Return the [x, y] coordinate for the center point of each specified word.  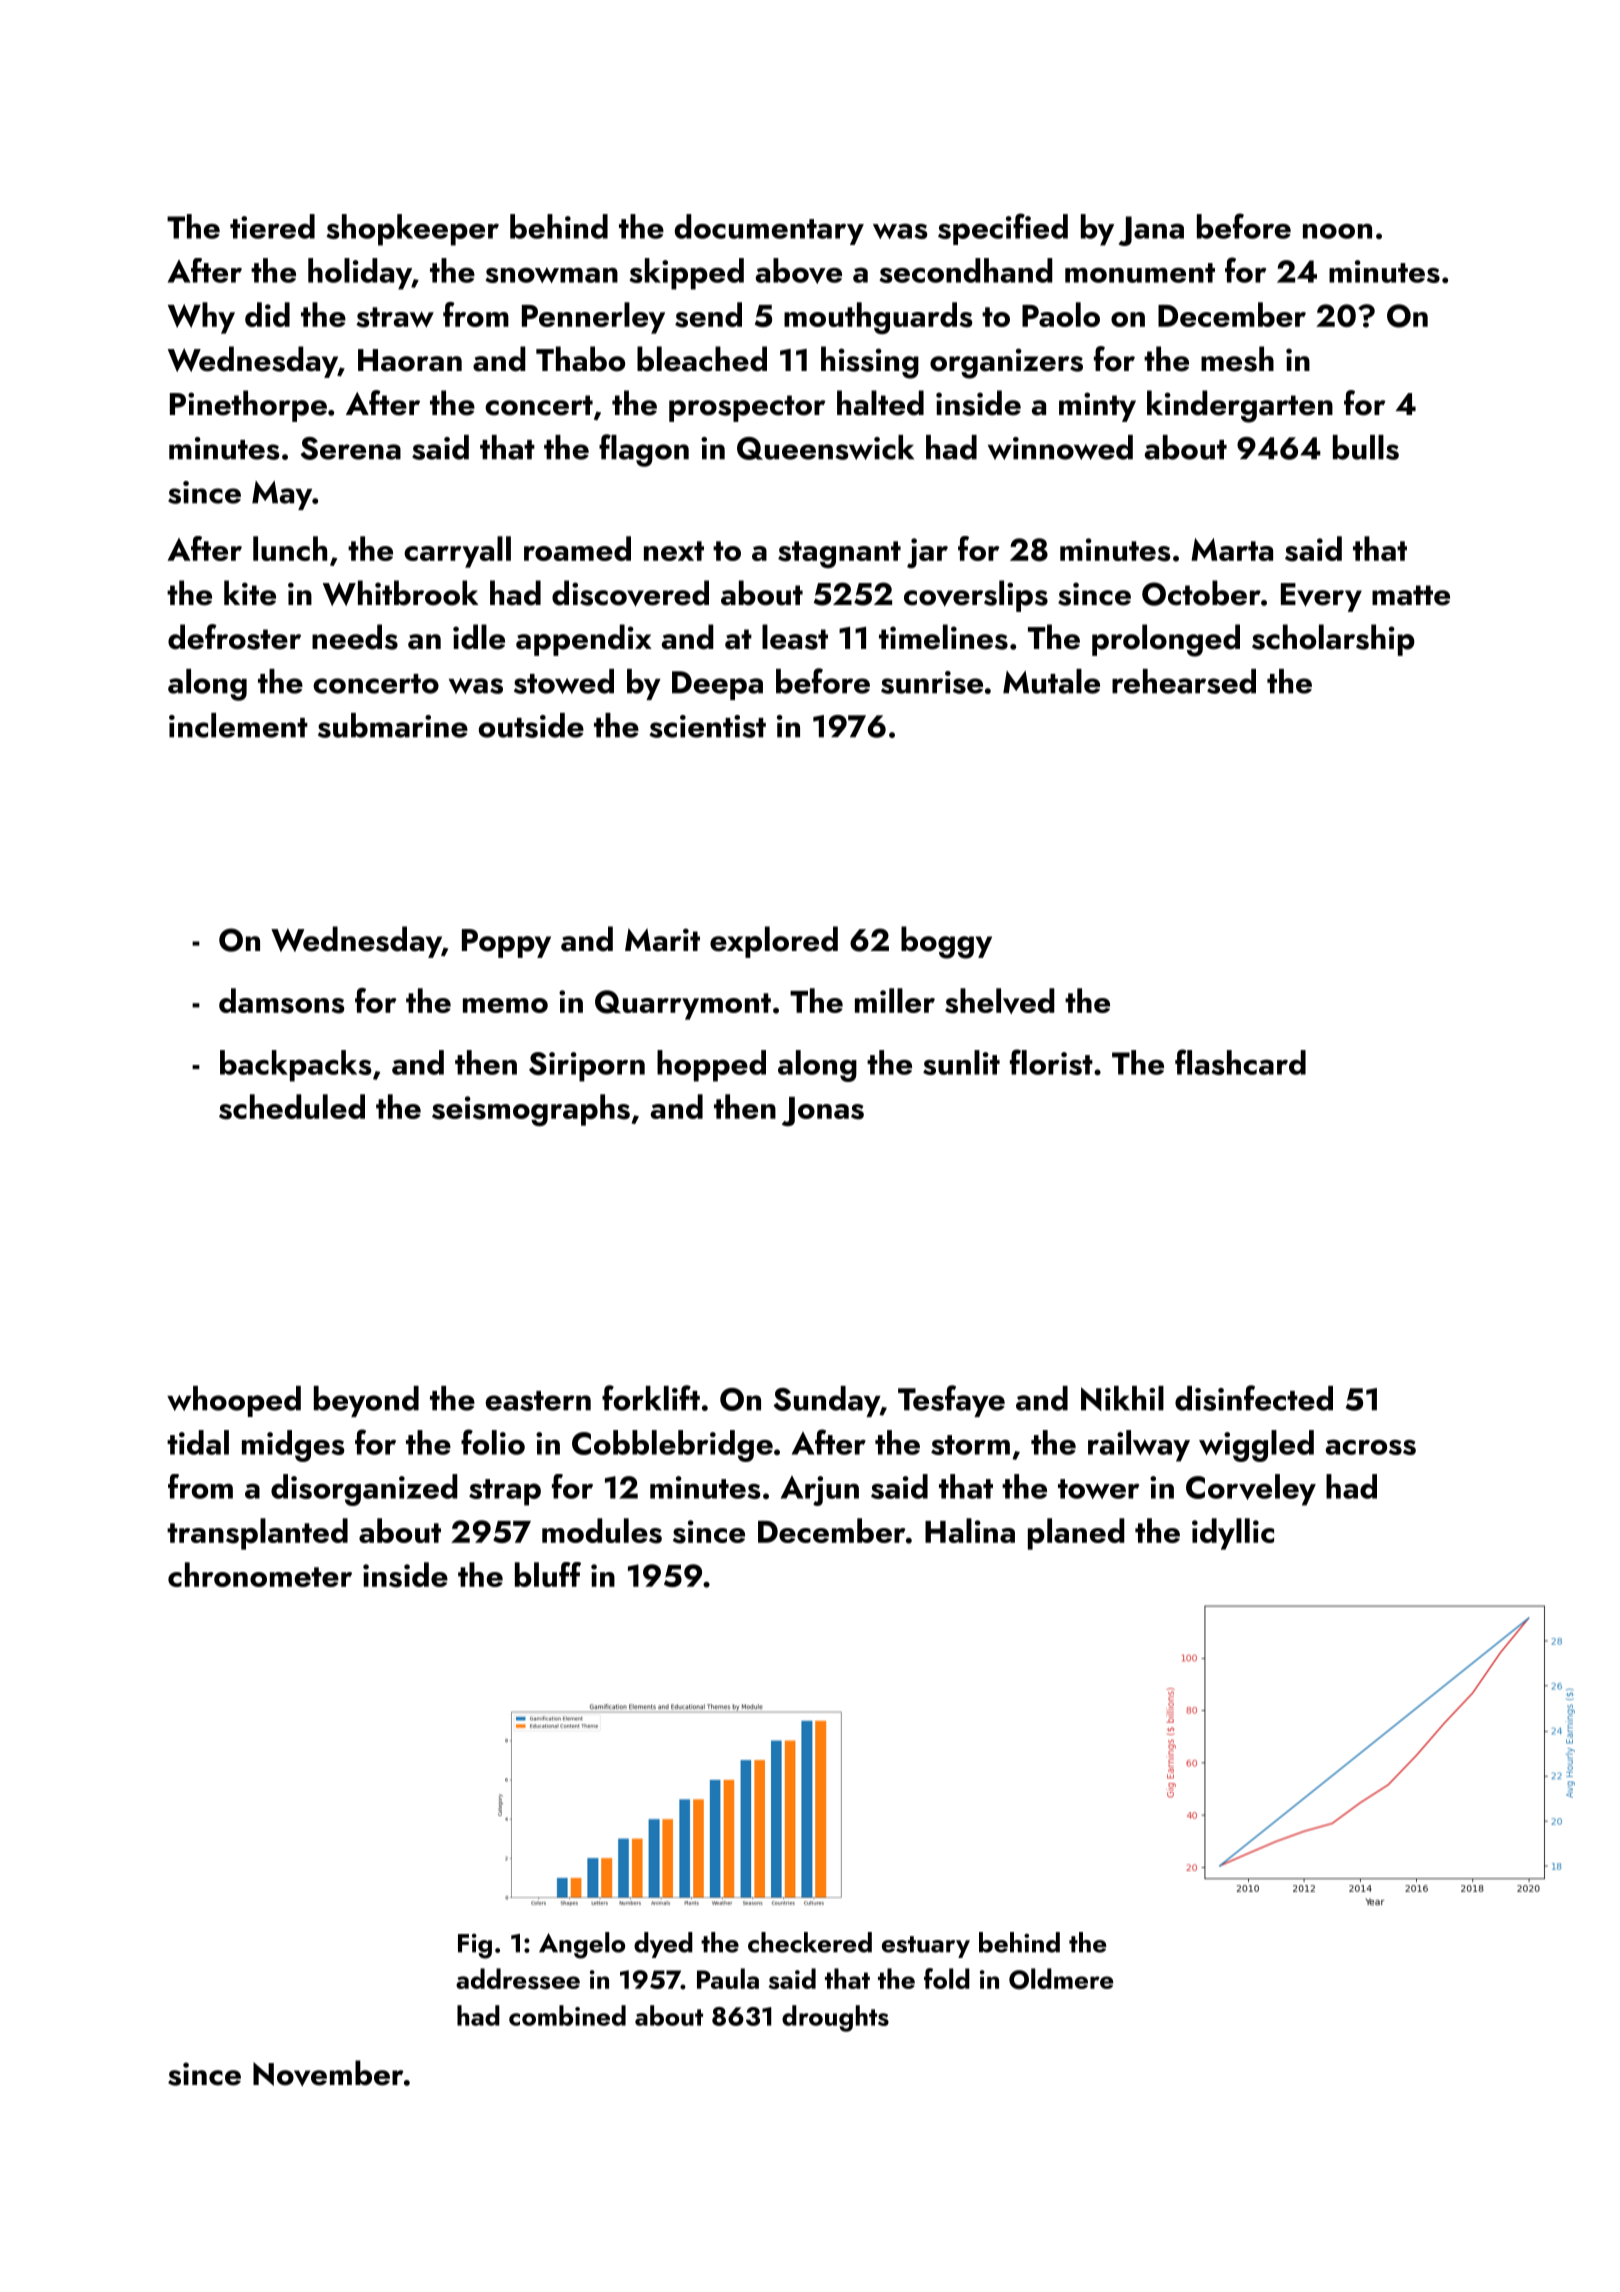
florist [1051, 1062]
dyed [663, 1945]
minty [1097, 407]
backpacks [296, 1066]
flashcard [1240, 1062]
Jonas [823, 1111]
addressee [518, 1978]
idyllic [1233, 1534]
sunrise [932, 682]
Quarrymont [683, 1005]
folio [493, 1442]
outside [531, 725]
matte [1411, 595]
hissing [870, 362]
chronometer [260, 1574]
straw [395, 317]
